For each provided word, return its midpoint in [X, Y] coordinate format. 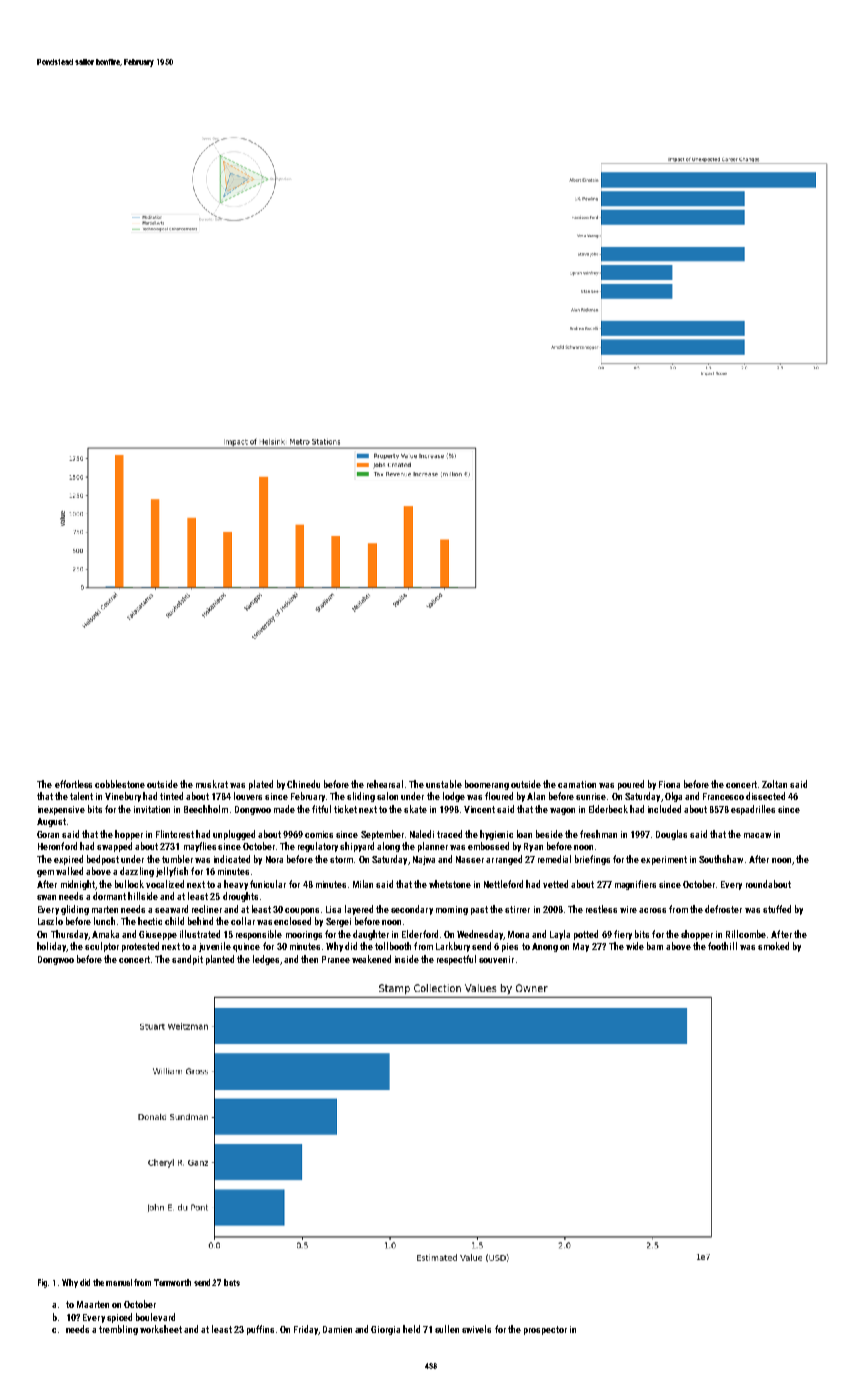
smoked [773, 946]
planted [220, 960]
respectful [456, 960]
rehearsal [385, 784]
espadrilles [753, 810]
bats [232, 1282]
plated [261, 785]
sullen [447, 1329]
